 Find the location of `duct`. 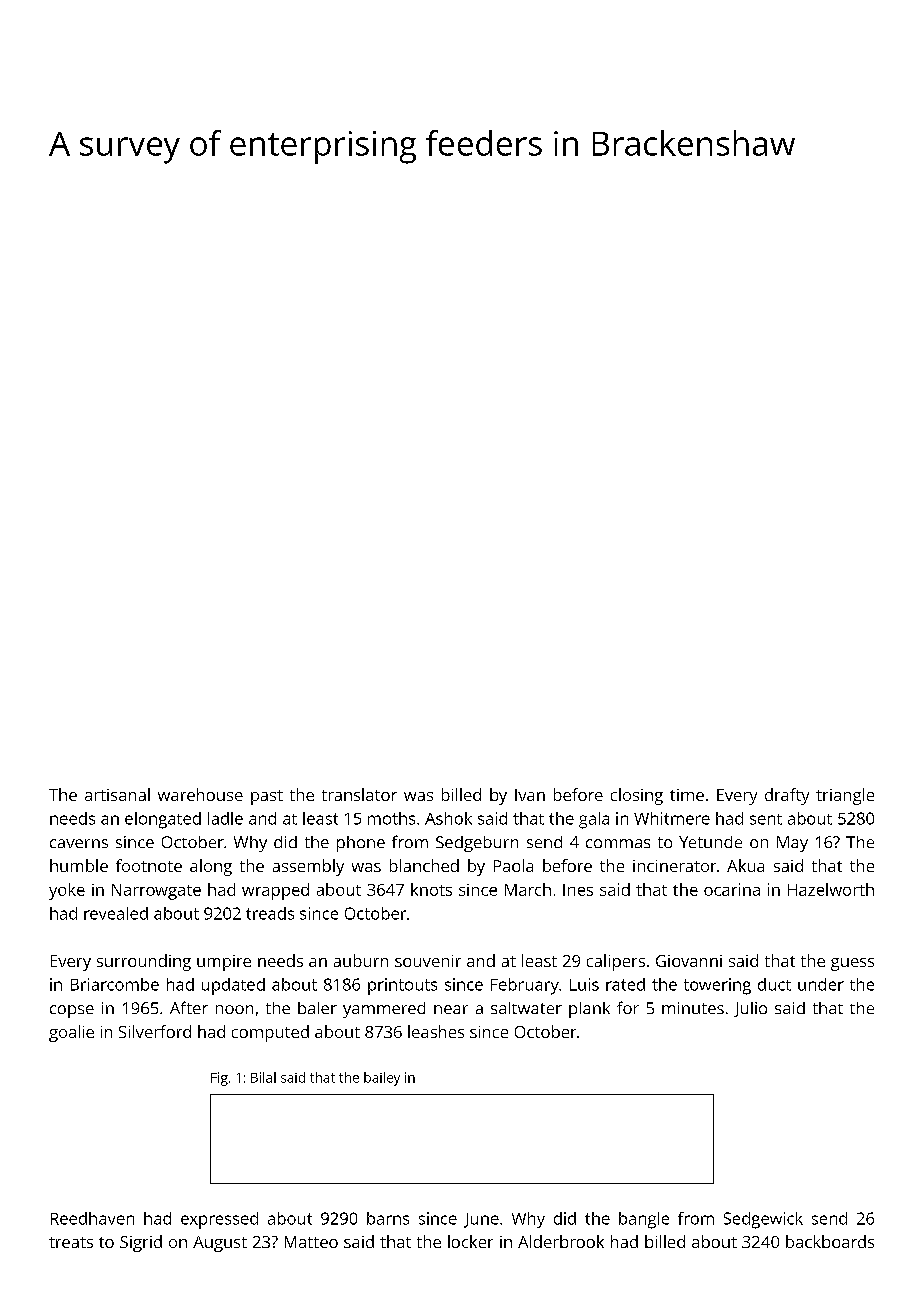

duct is located at coordinates (774, 984).
